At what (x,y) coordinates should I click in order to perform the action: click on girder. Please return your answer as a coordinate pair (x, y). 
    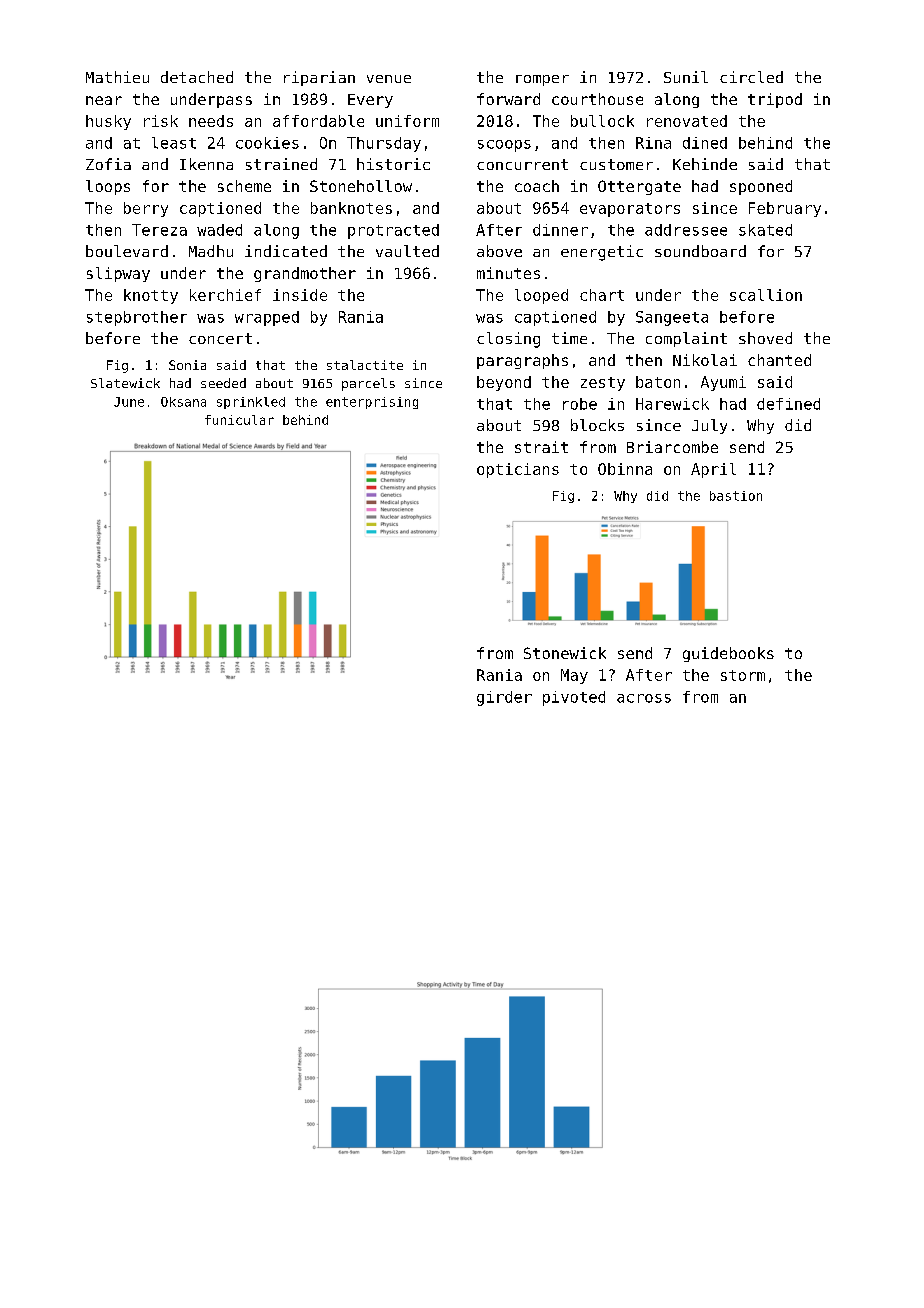
    Looking at the image, I should click on (504, 698).
